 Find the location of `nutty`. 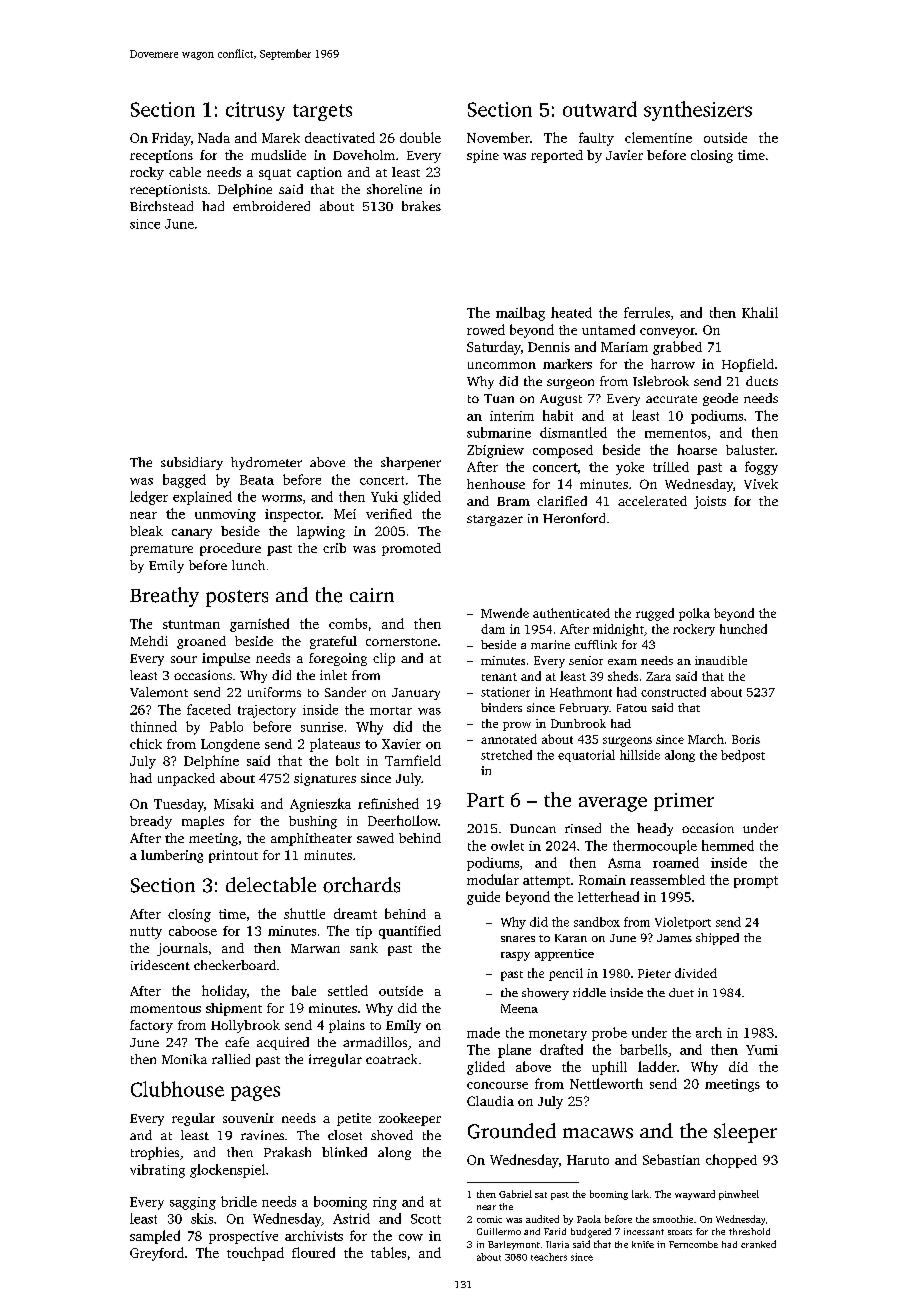

nutty is located at coordinates (146, 933).
